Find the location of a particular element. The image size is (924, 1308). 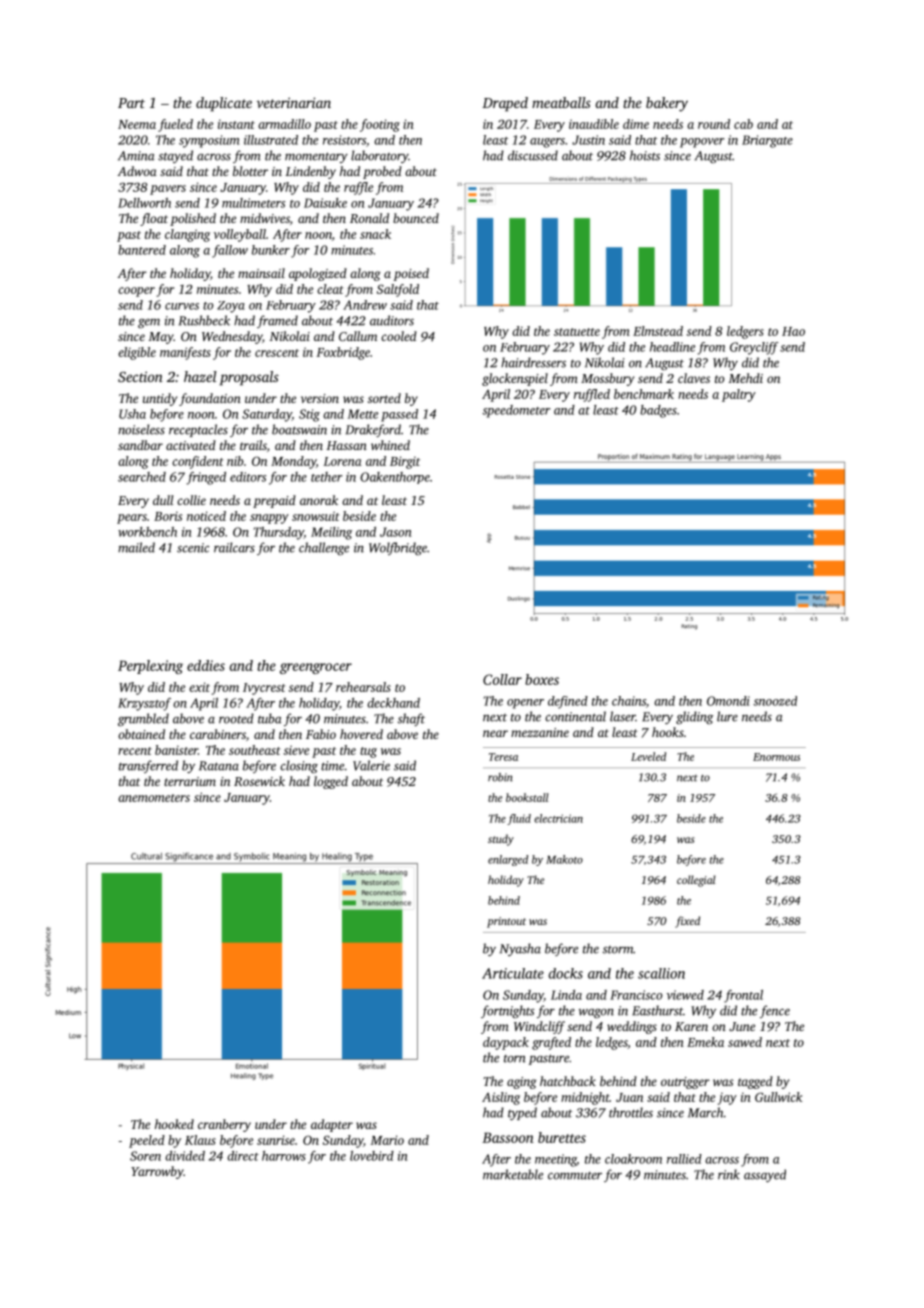

snowsuit is located at coordinates (315, 516).
